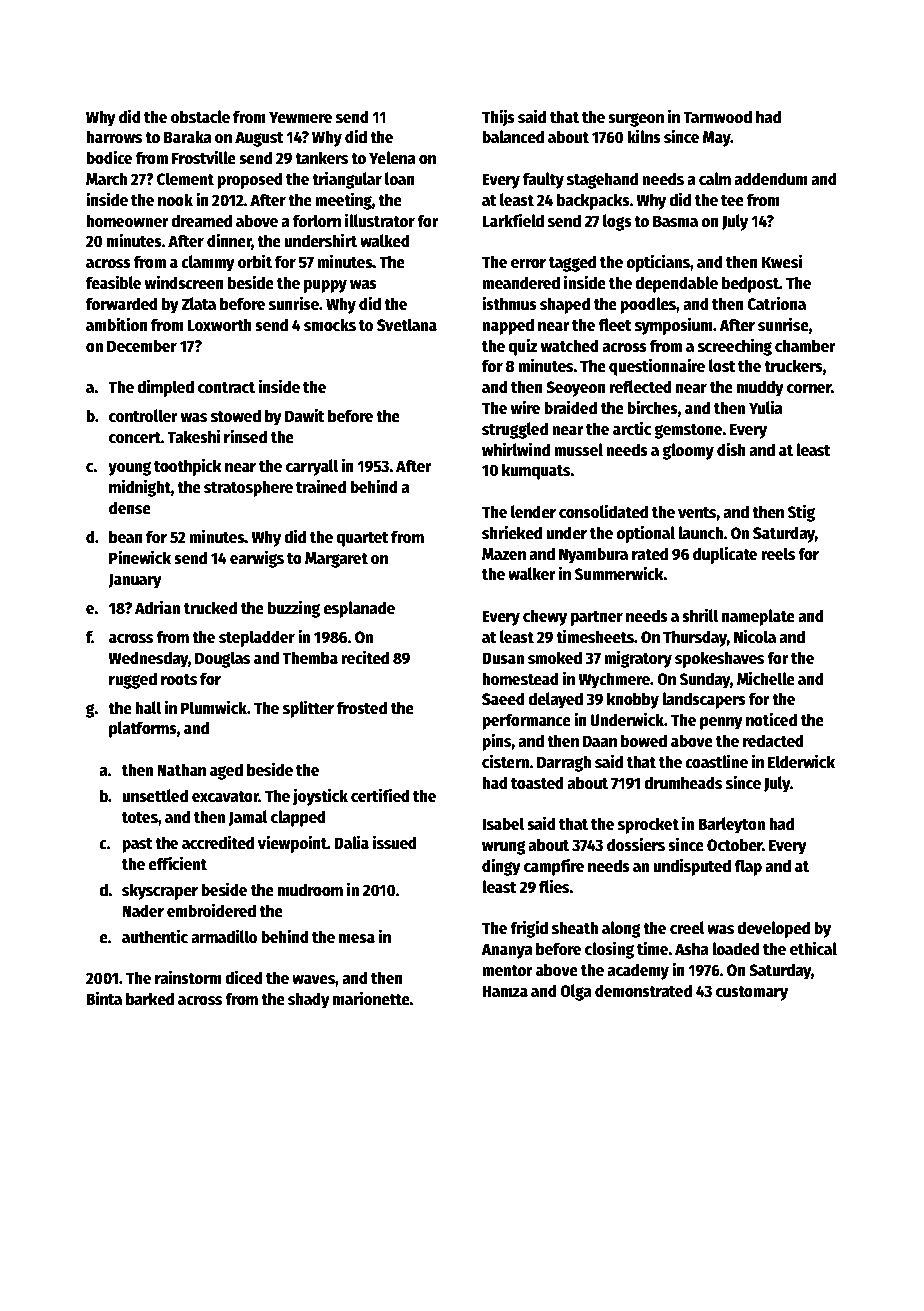 This document has width=924, height=1311. What do you see at coordinates (498, 118) in the document?
I see `Thijs` at bounding box center [498, 118].
